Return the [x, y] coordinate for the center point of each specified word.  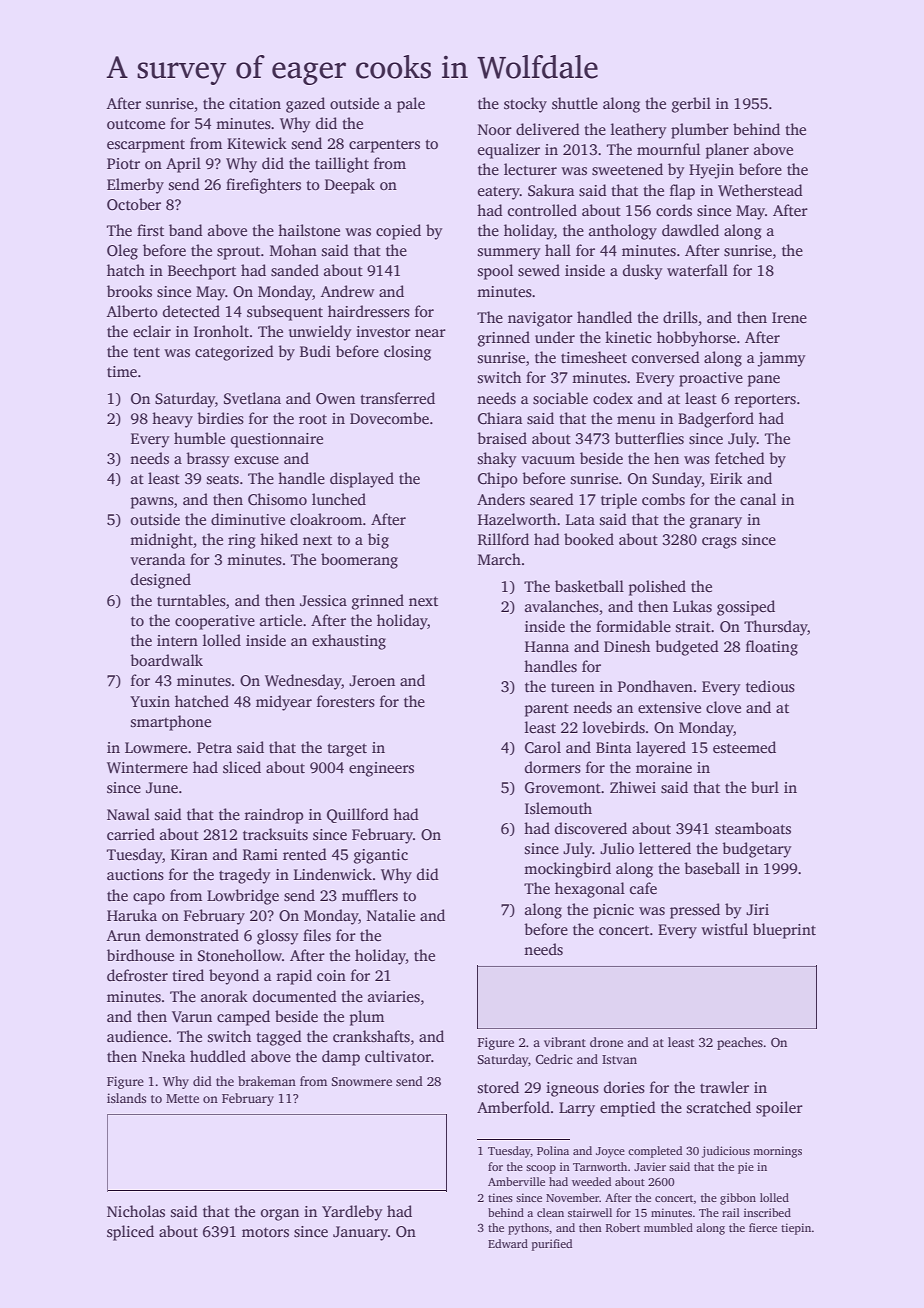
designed [161, 581]
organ [280, 1215]
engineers [381, 769]
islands [126, 1098]
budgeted [687, 648]
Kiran [189, 854]
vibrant [565, 1042]
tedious [770, 686]
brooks [129, 291]
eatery [499, 193]
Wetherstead [760, 190]
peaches [740, 1043]
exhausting [349, 642]
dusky [643, 272]
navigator [540, 319]
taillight [342, 165]
